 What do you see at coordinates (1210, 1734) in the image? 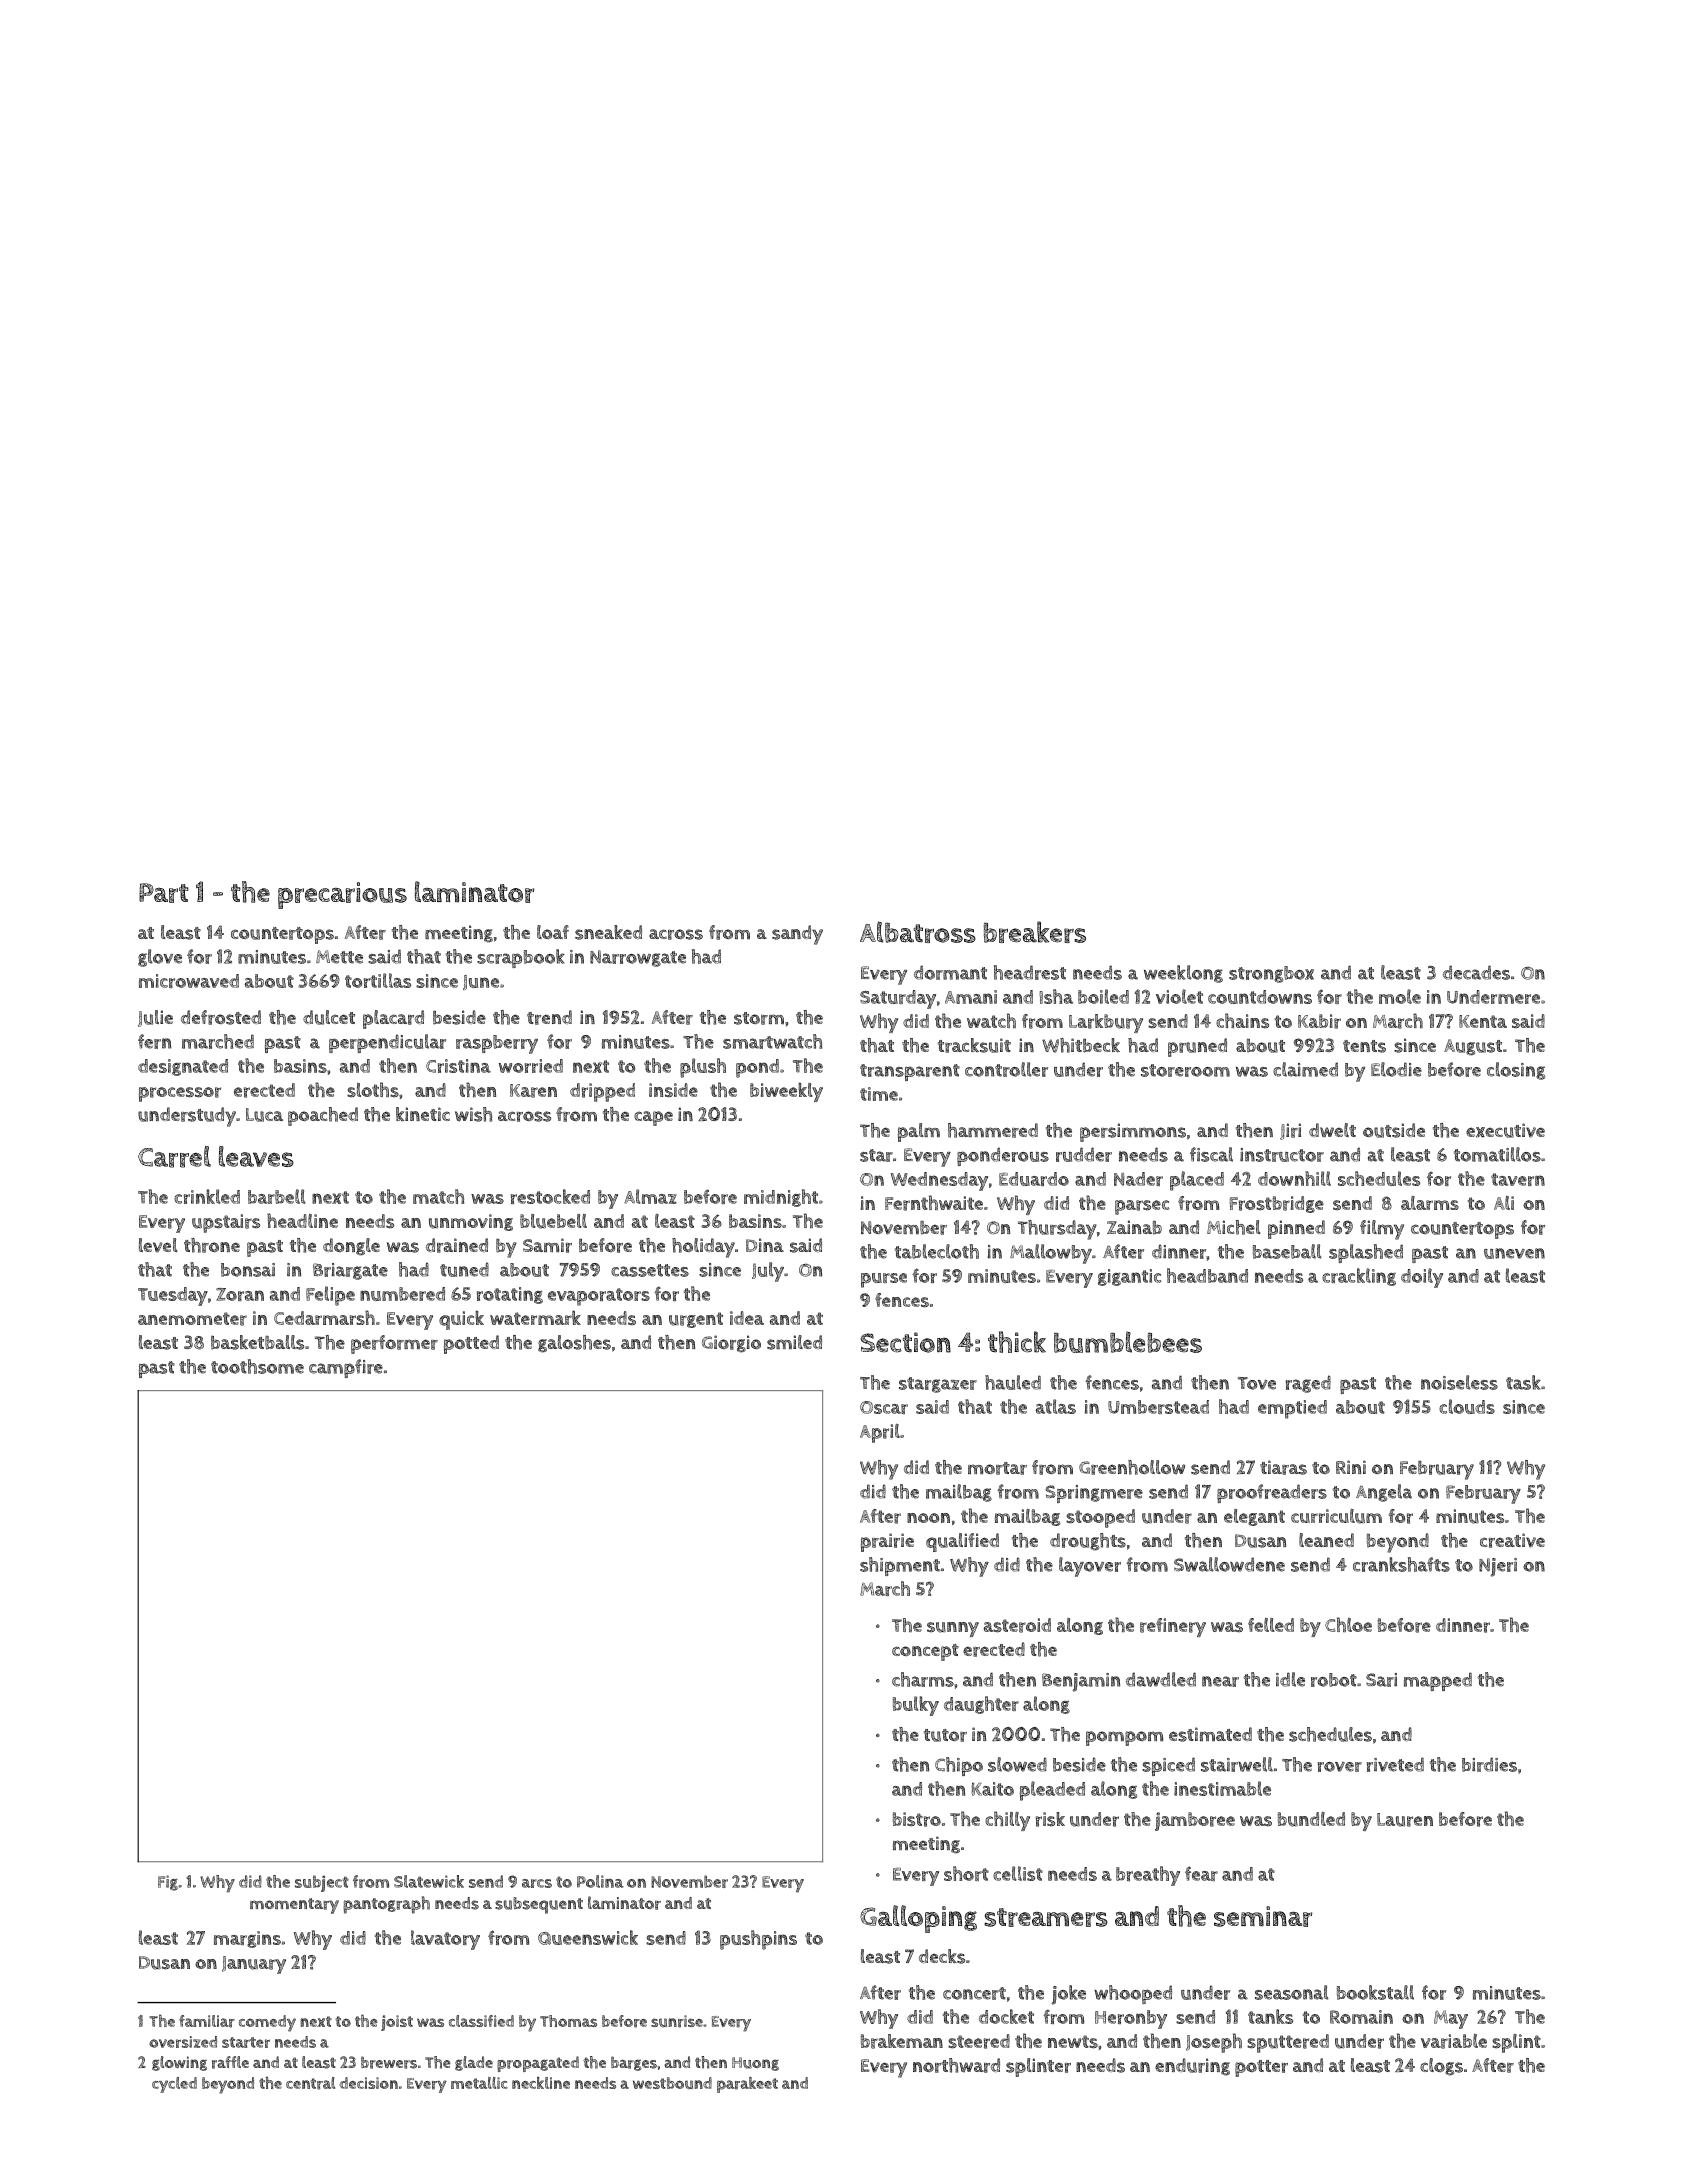
I see `estimated` at bounding box center [1210, 1734].
